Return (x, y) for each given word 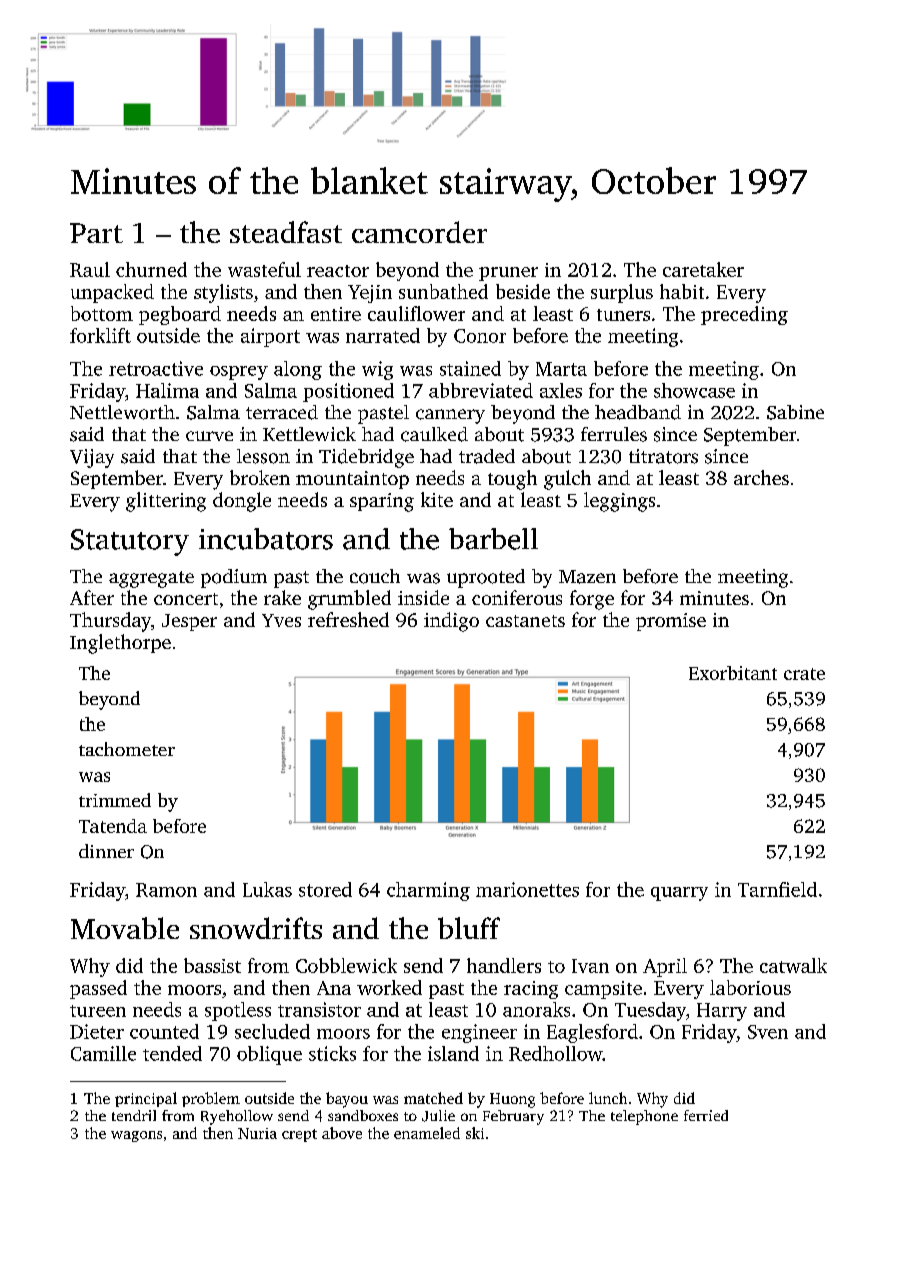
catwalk (793, 965)
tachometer (127, 749)
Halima (167, 390)
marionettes (527, 889)
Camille (103, 1053)
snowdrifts (256, 928)
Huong (512, 1100)
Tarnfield (777, 889)
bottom (102, 313)
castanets (525, 621)
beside (523, 291)
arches (761, 477)
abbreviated (481, 390)
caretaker (703, 269)
